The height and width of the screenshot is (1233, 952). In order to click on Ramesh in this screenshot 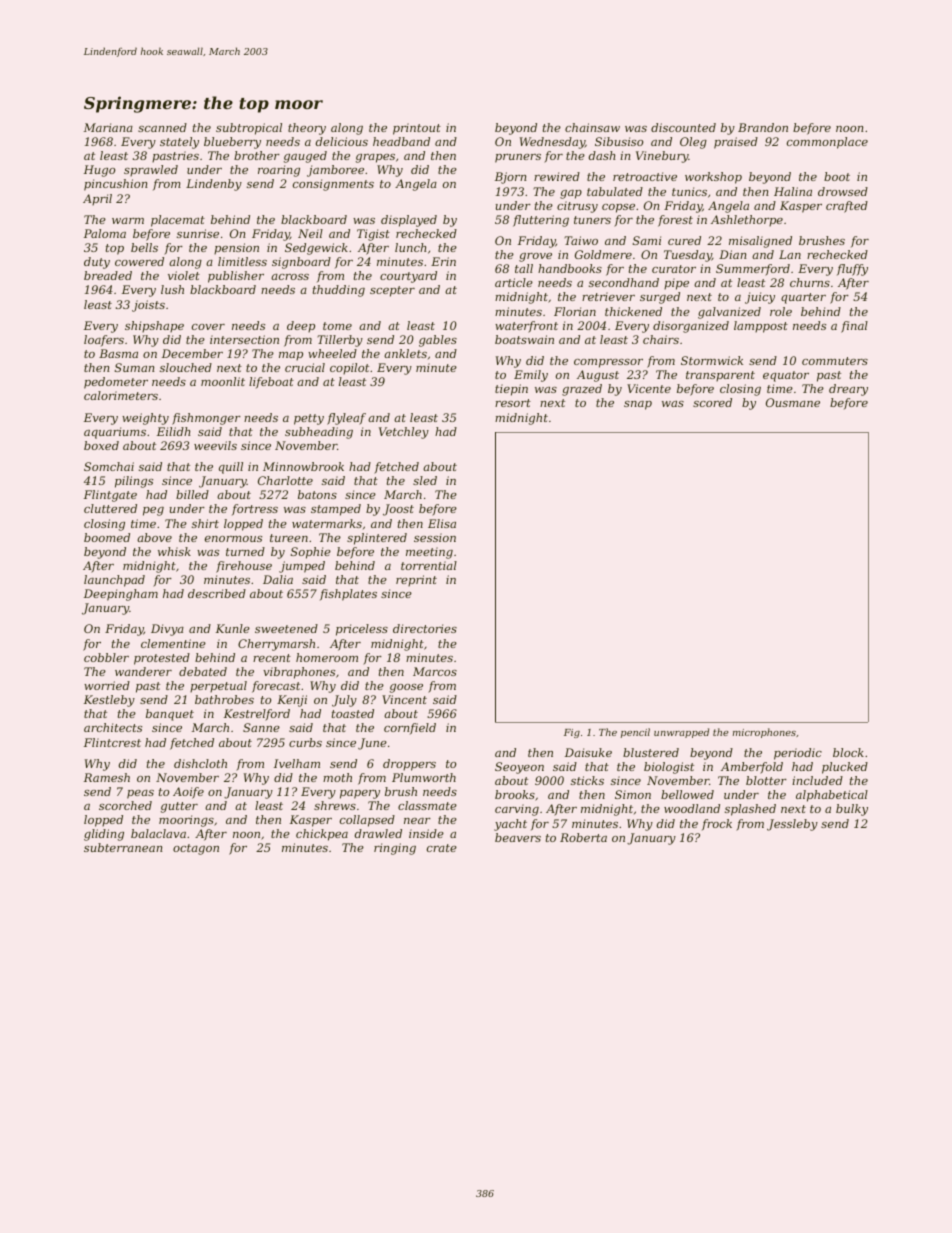, I will do `click(107, 777)`.
